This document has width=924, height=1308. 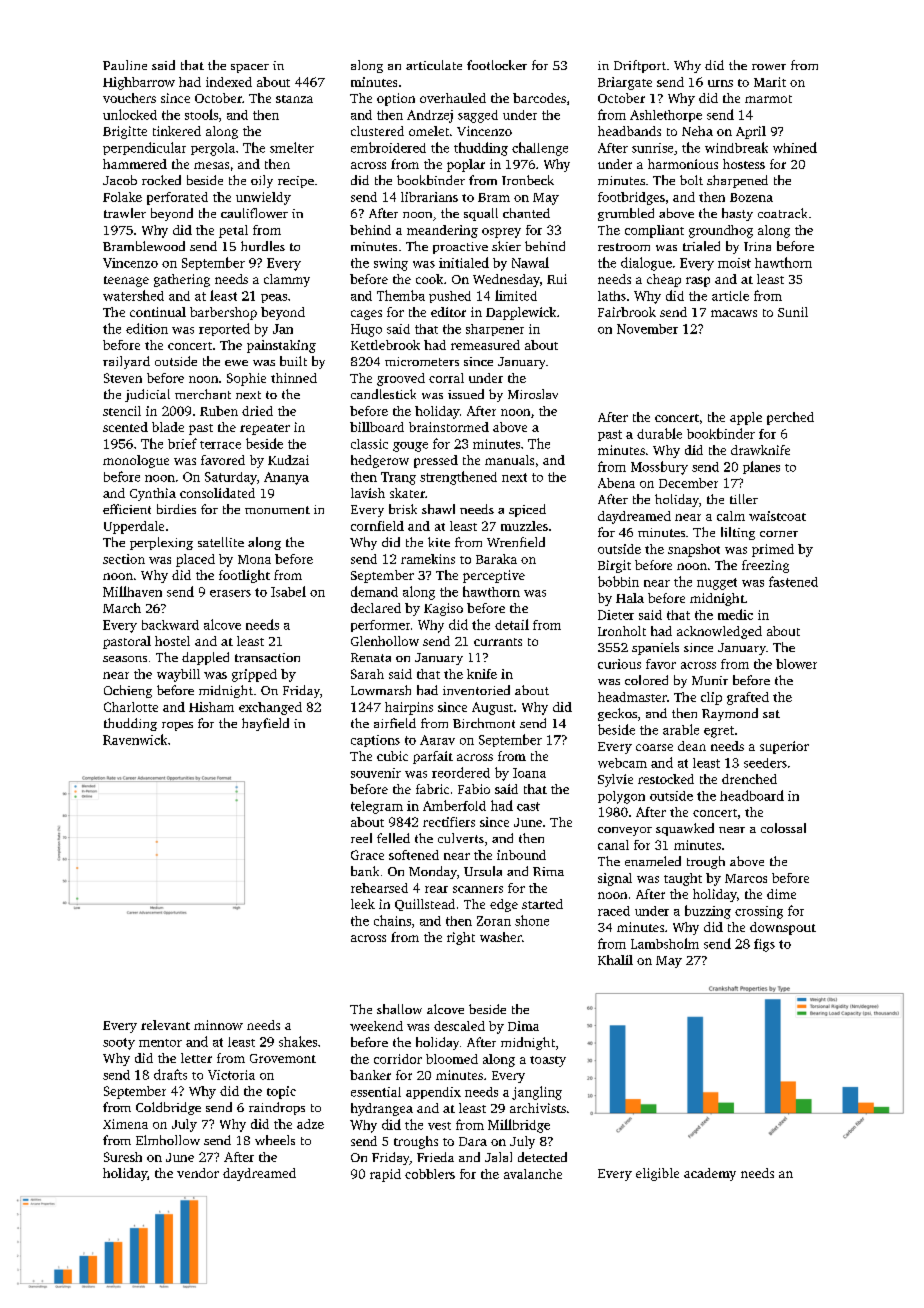 What do you see at coordinates (286, 478) in the document?
I see `Ananya` at bounding box center [286, 478].
